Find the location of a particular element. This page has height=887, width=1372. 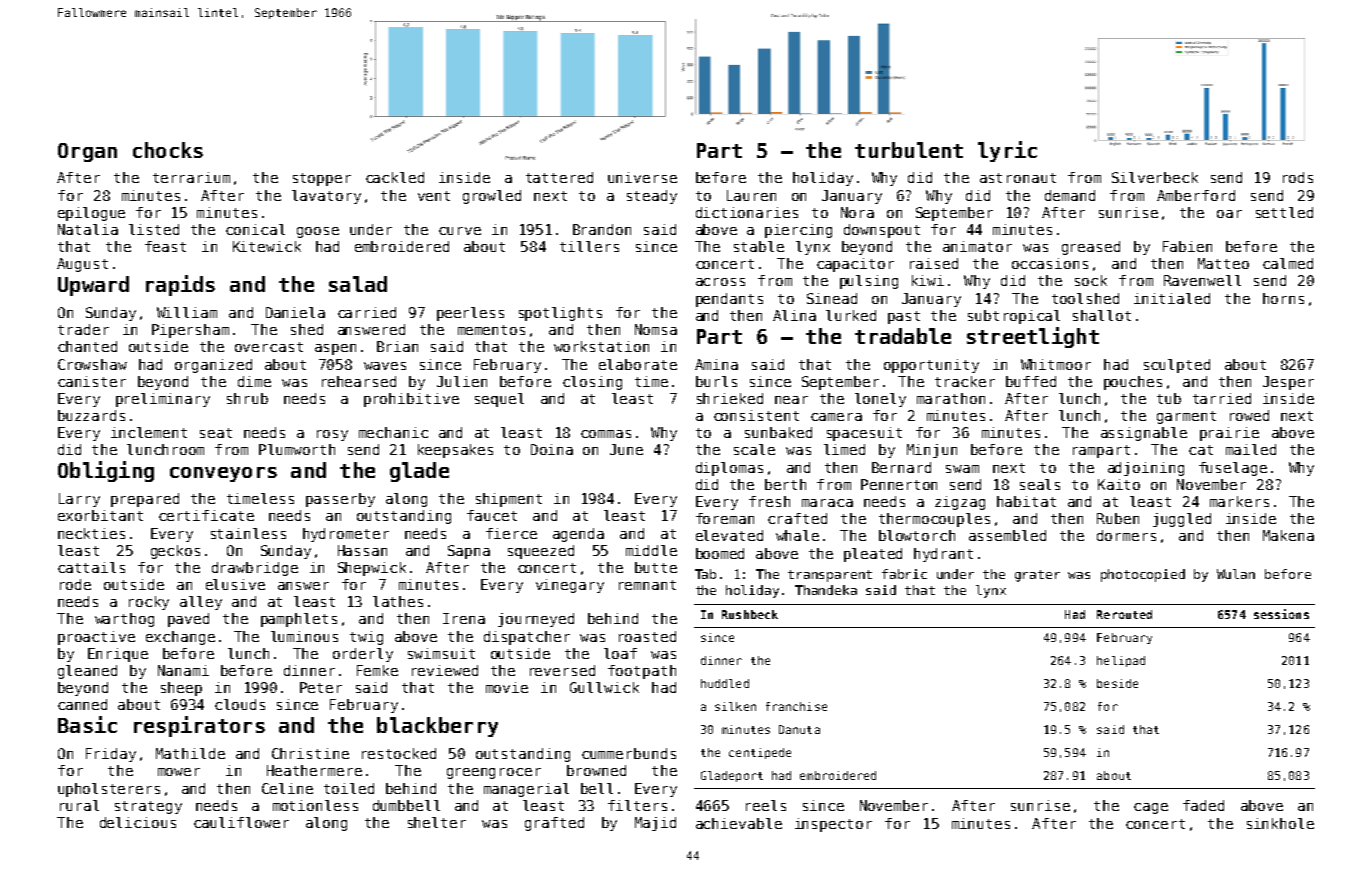

certificate is located at coordinates (206, 515).
